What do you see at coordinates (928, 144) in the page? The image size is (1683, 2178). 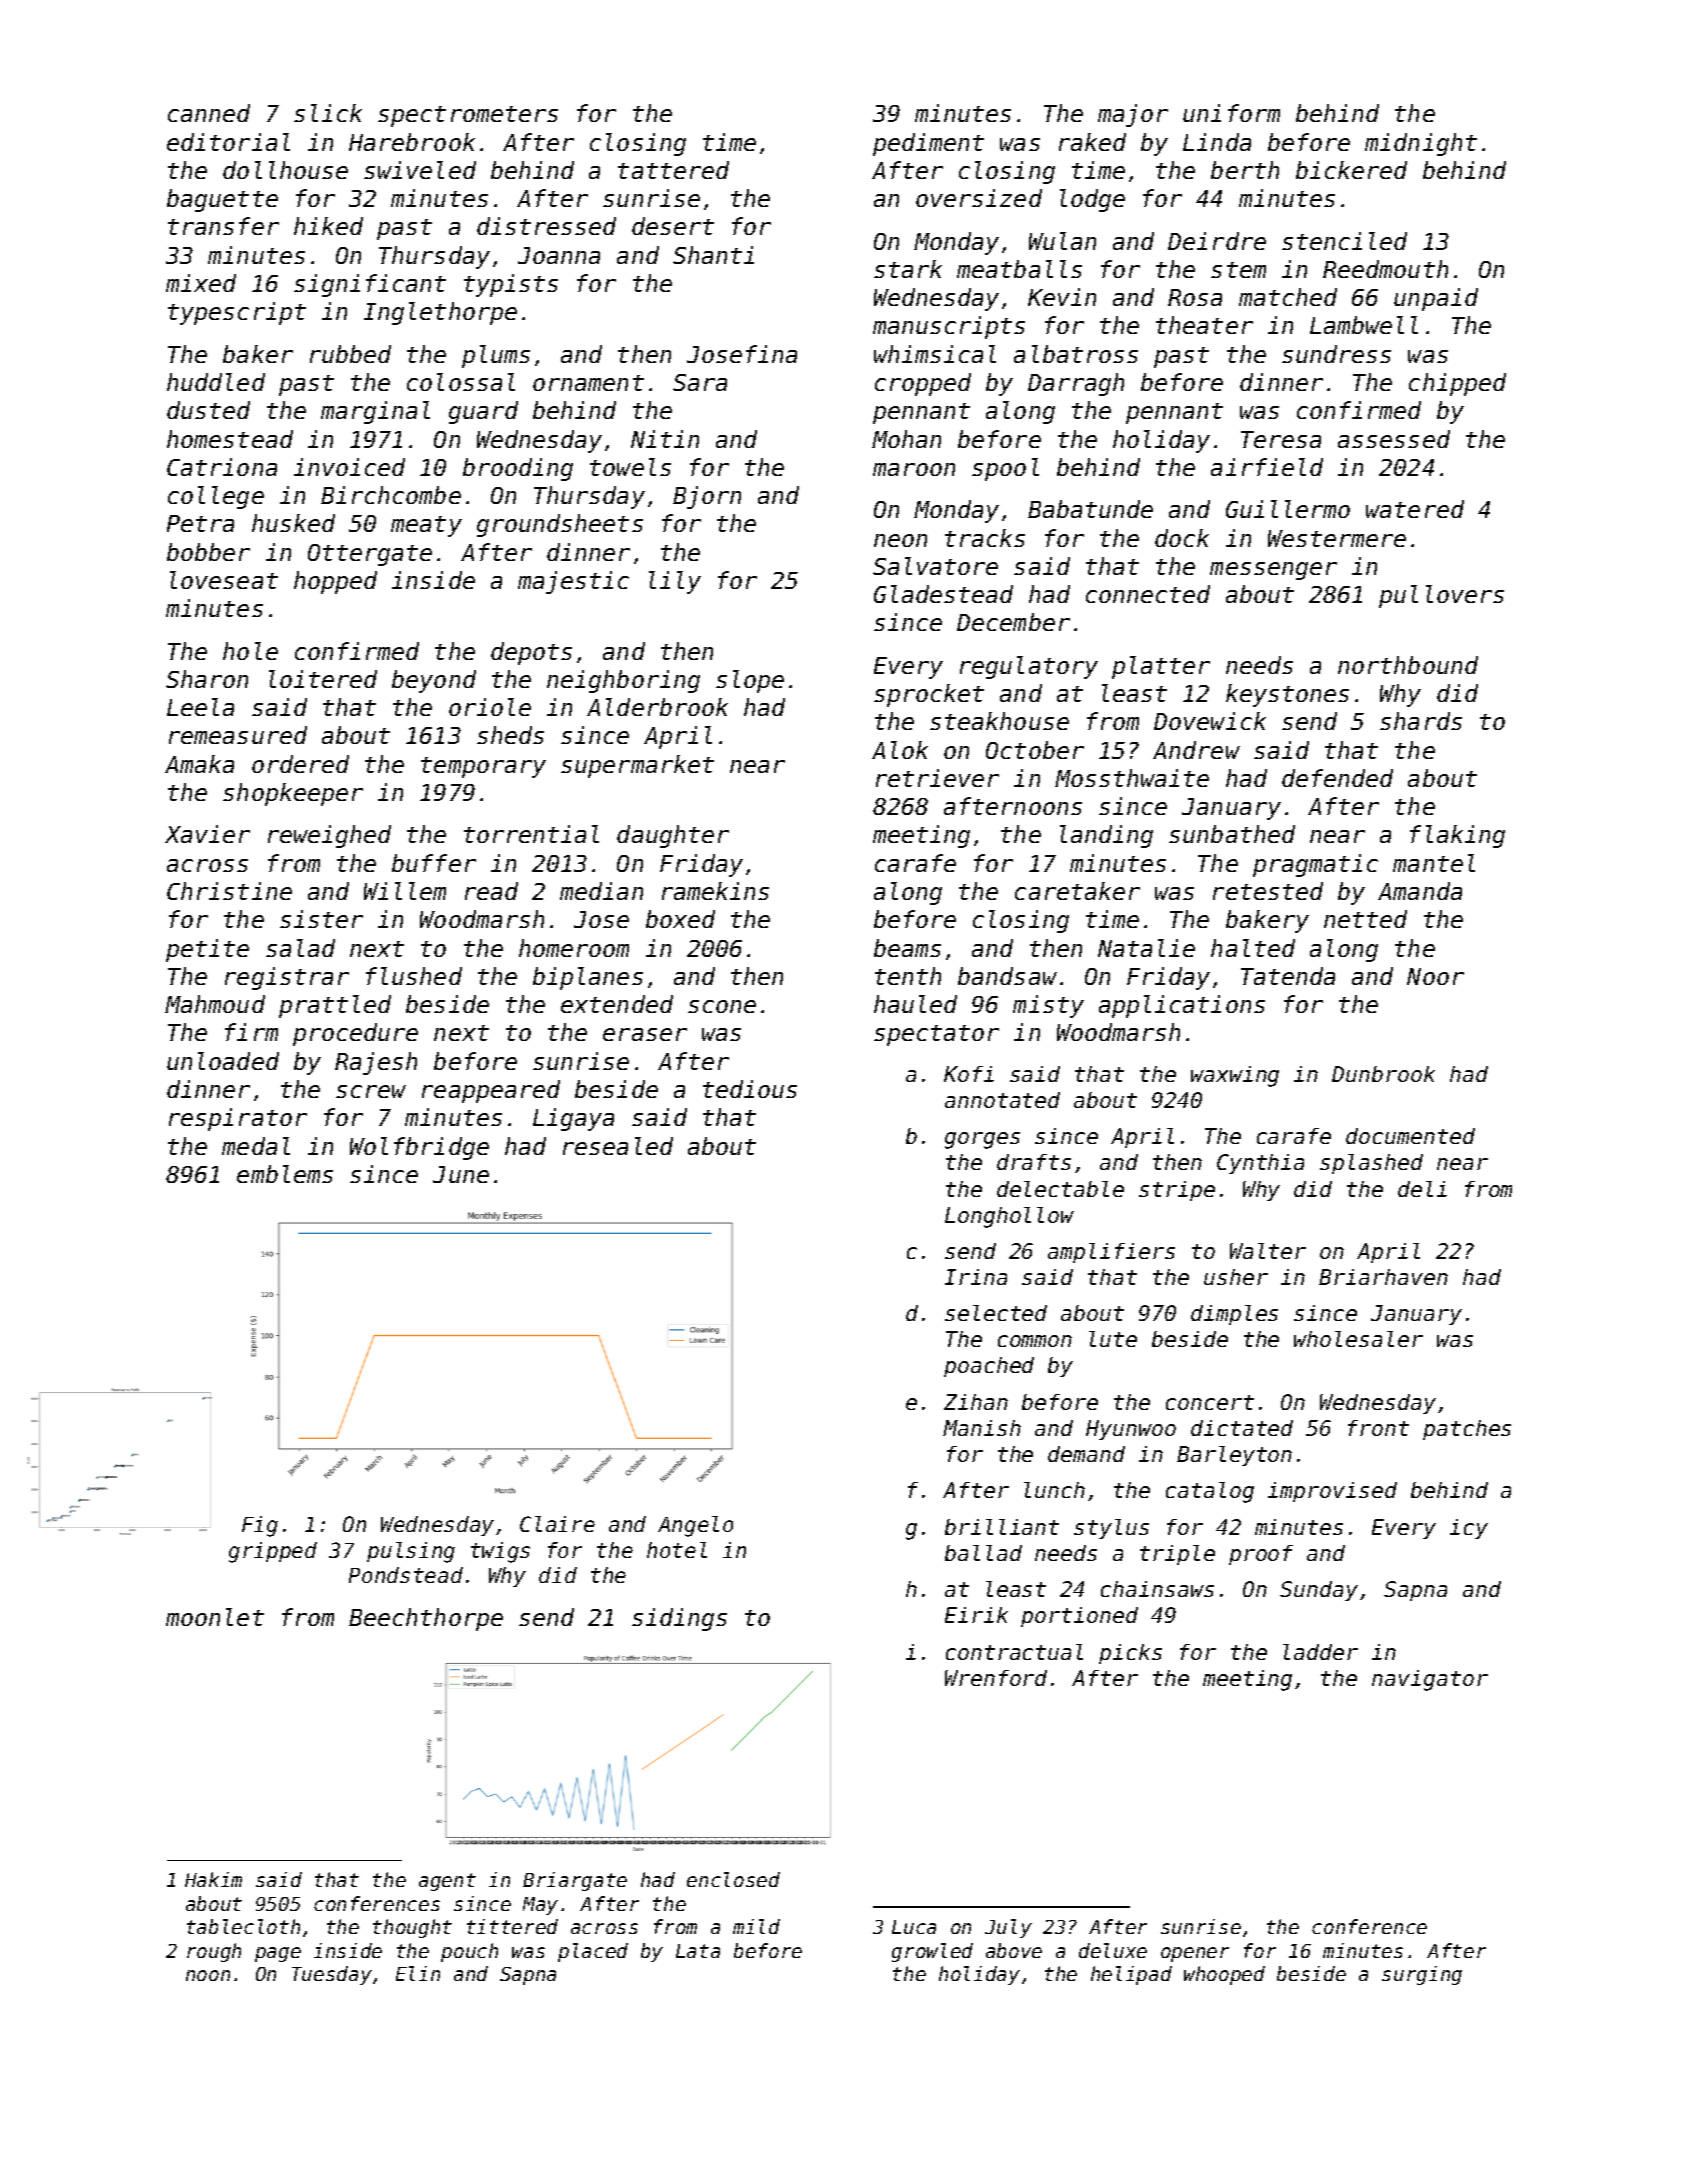 I see `pediment` at bounding box center [928, 144].
